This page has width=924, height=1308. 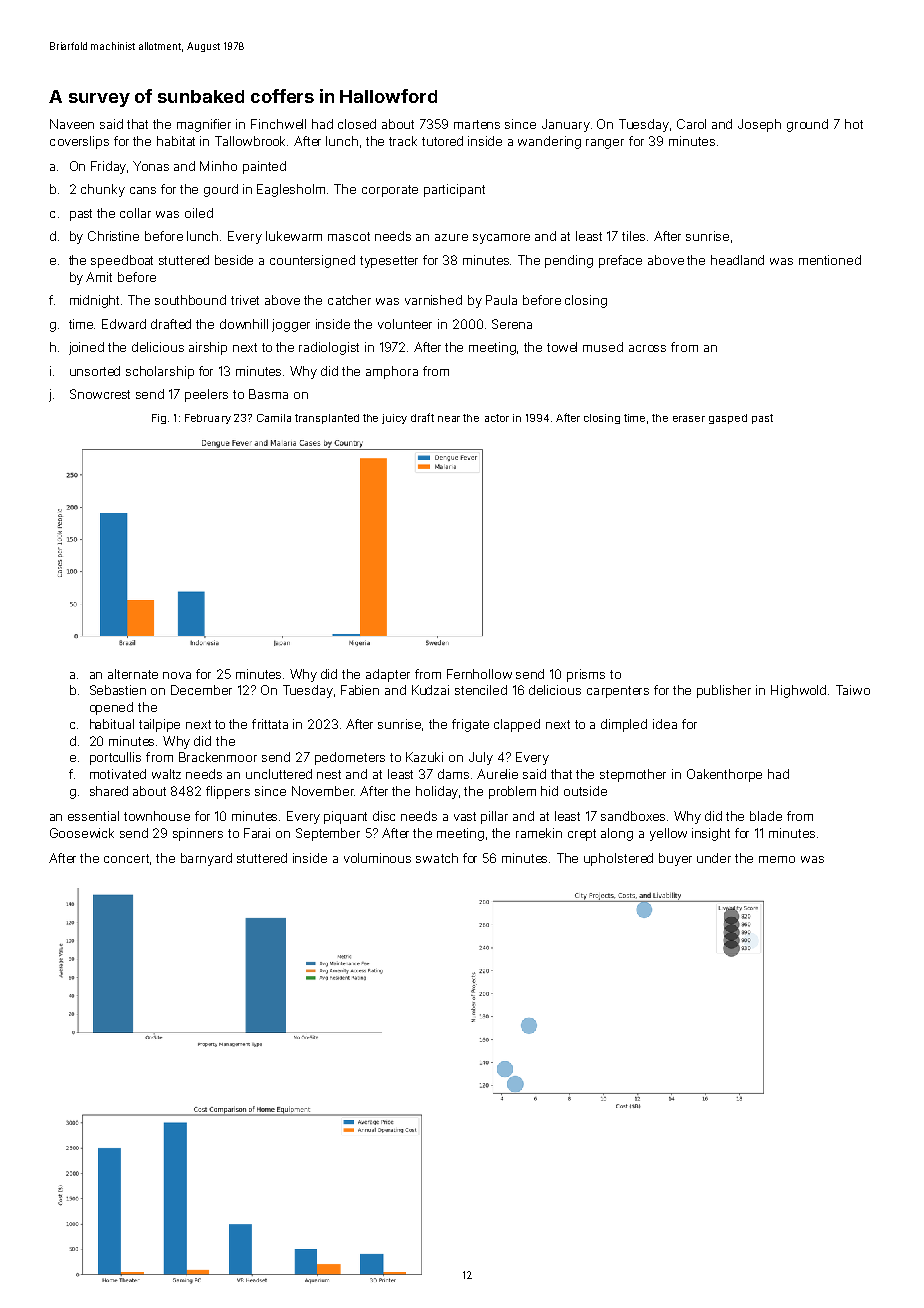 What do you see at coordinates (737, 260) in the page?
I see `headland` at bounding box center [737, 260].
